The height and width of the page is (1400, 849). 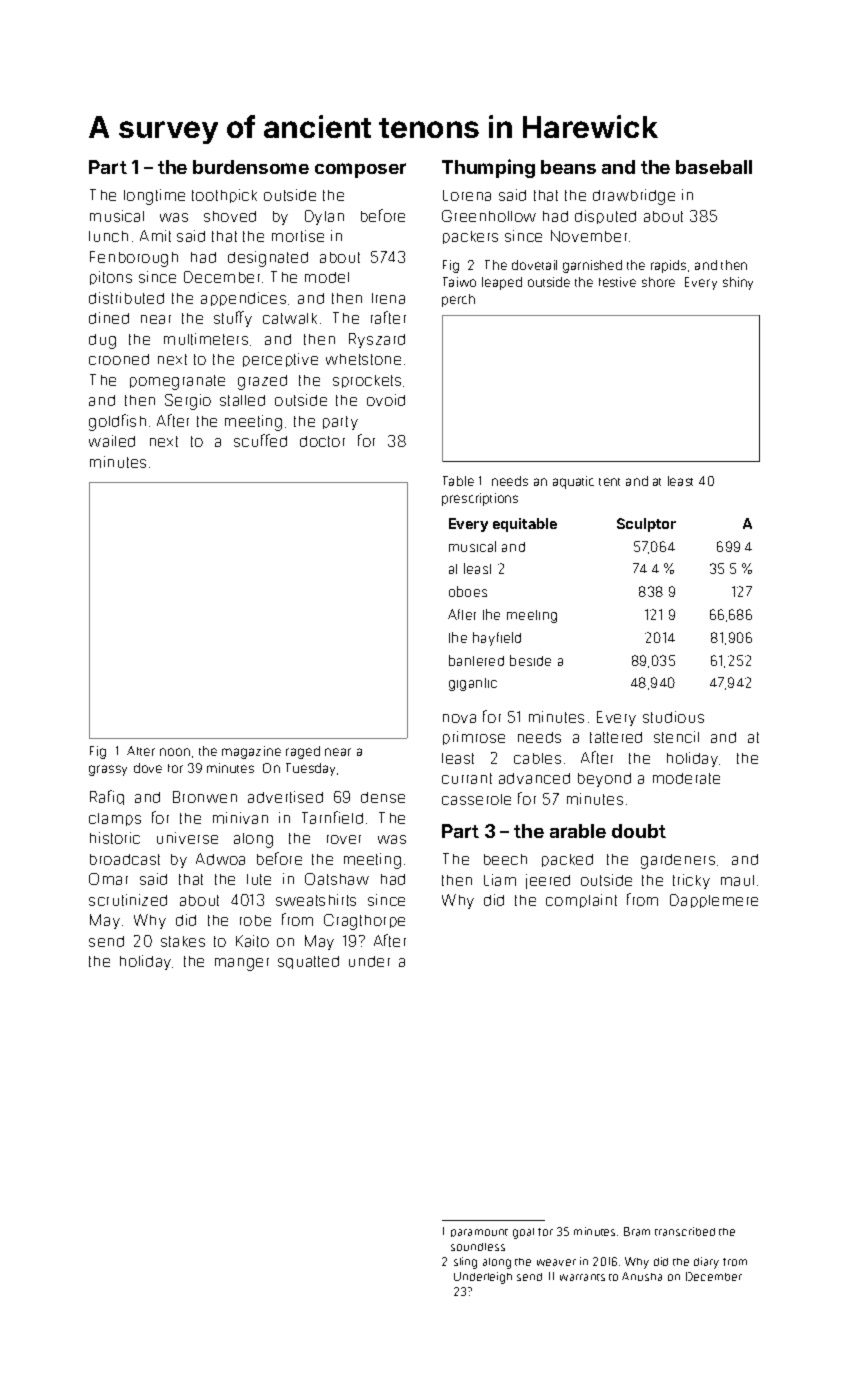 What do you see at coordinates (183, 941) in the page?
I see `stakes` at bounding box center [183, 941].
